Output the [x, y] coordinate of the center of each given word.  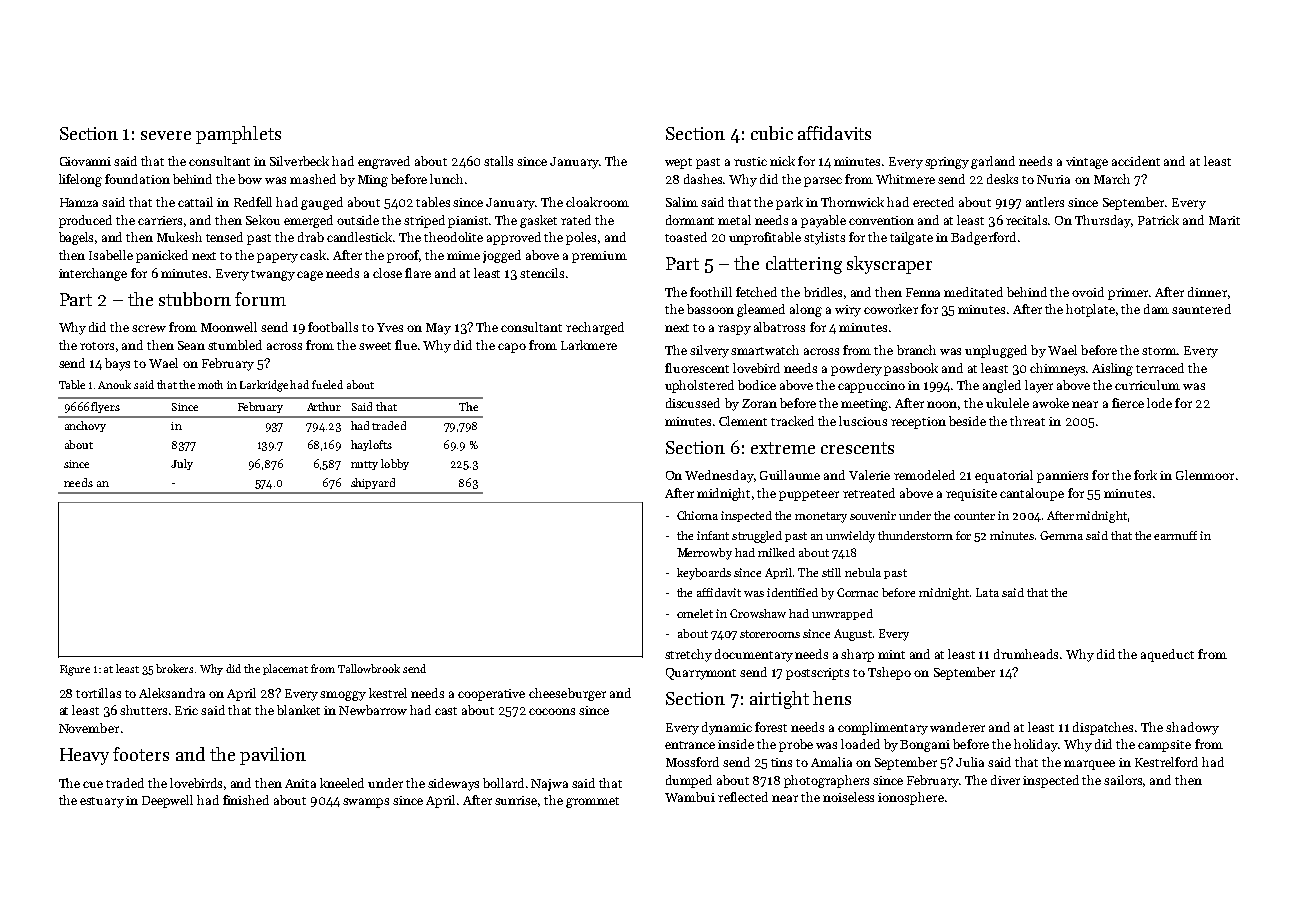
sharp [857, 655]
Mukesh [179, 237]
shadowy [1192, 728]
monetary [821, 517]
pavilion [273, 756]
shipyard [373, 483]
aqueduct [1167, 655]
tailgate [911, 238]
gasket [538, 221]
